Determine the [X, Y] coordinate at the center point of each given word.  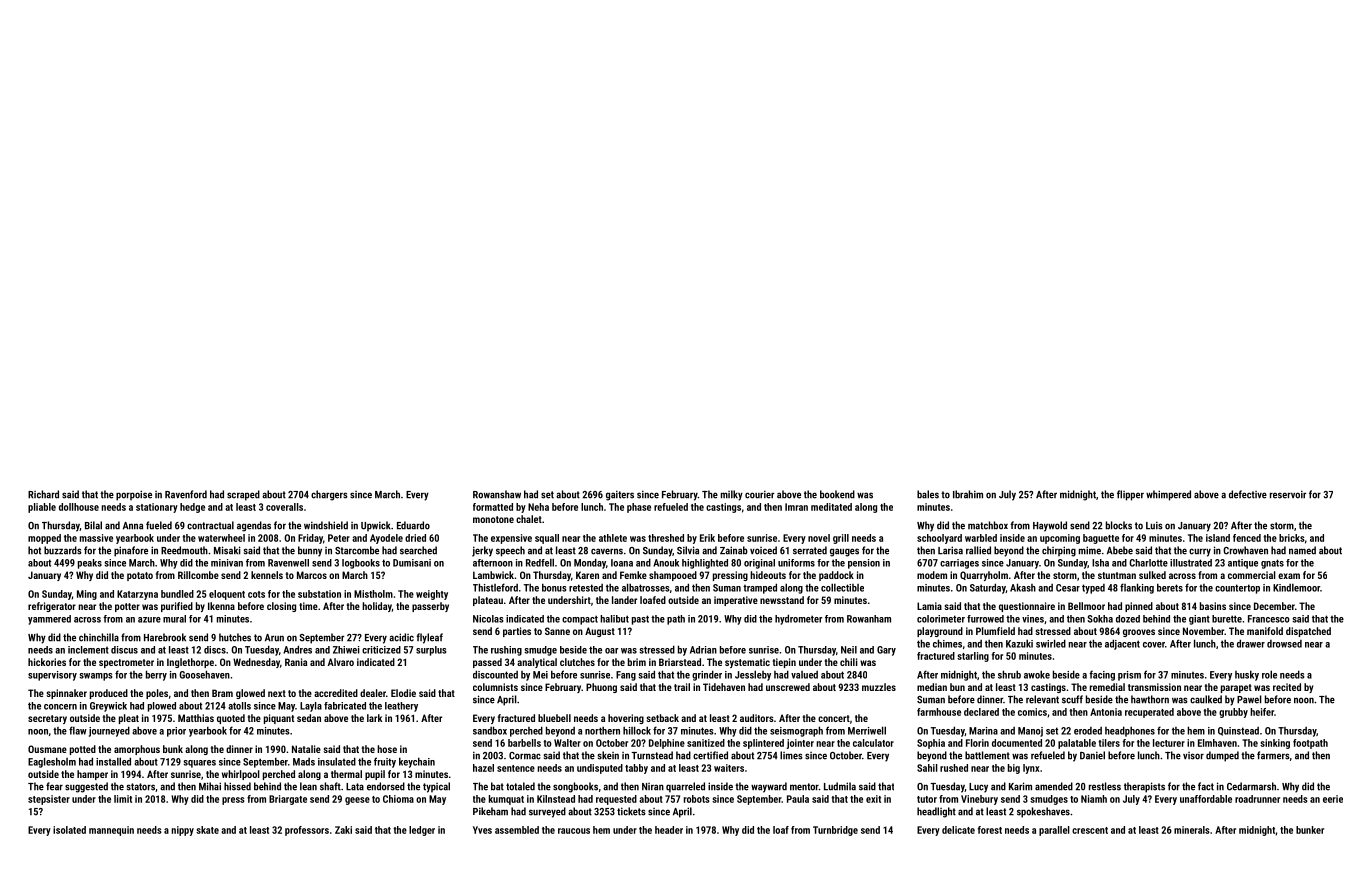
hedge [192, 508]
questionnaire [1027, 607]
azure [149, 620]
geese [357, 801]
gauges [844, 552]
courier [759, 494]
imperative [736, 601]
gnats [1272, 564]
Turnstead [652, 755]
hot [34, 550]
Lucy [978, 788]
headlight [936, 812]
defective [1248, 494]
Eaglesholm [52, 762]
